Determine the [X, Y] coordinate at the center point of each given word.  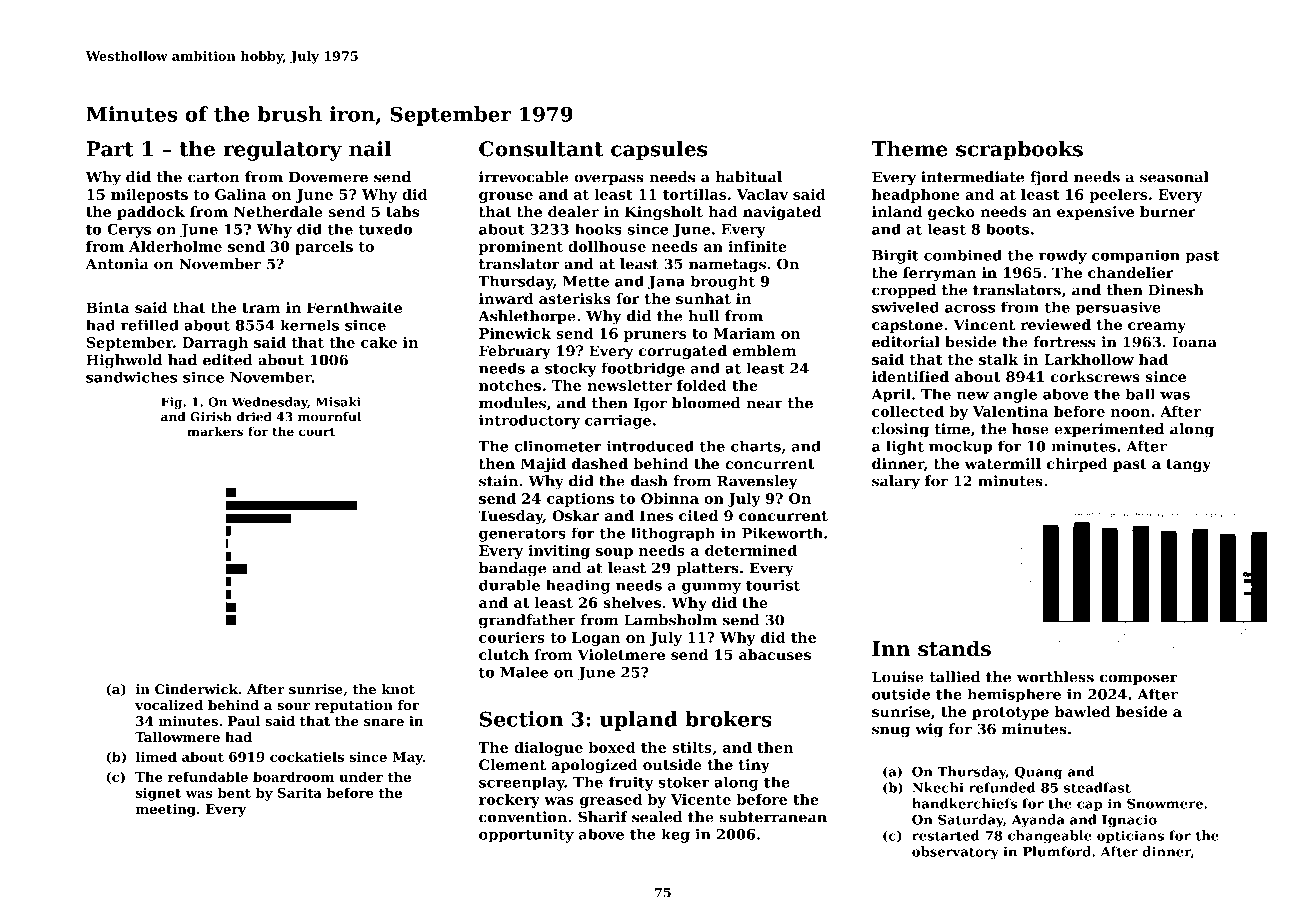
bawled [1083, 711]
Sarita [300, 793]
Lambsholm [670, 620]
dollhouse [607, 246]
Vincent [984, 324]
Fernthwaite [354, 307]
